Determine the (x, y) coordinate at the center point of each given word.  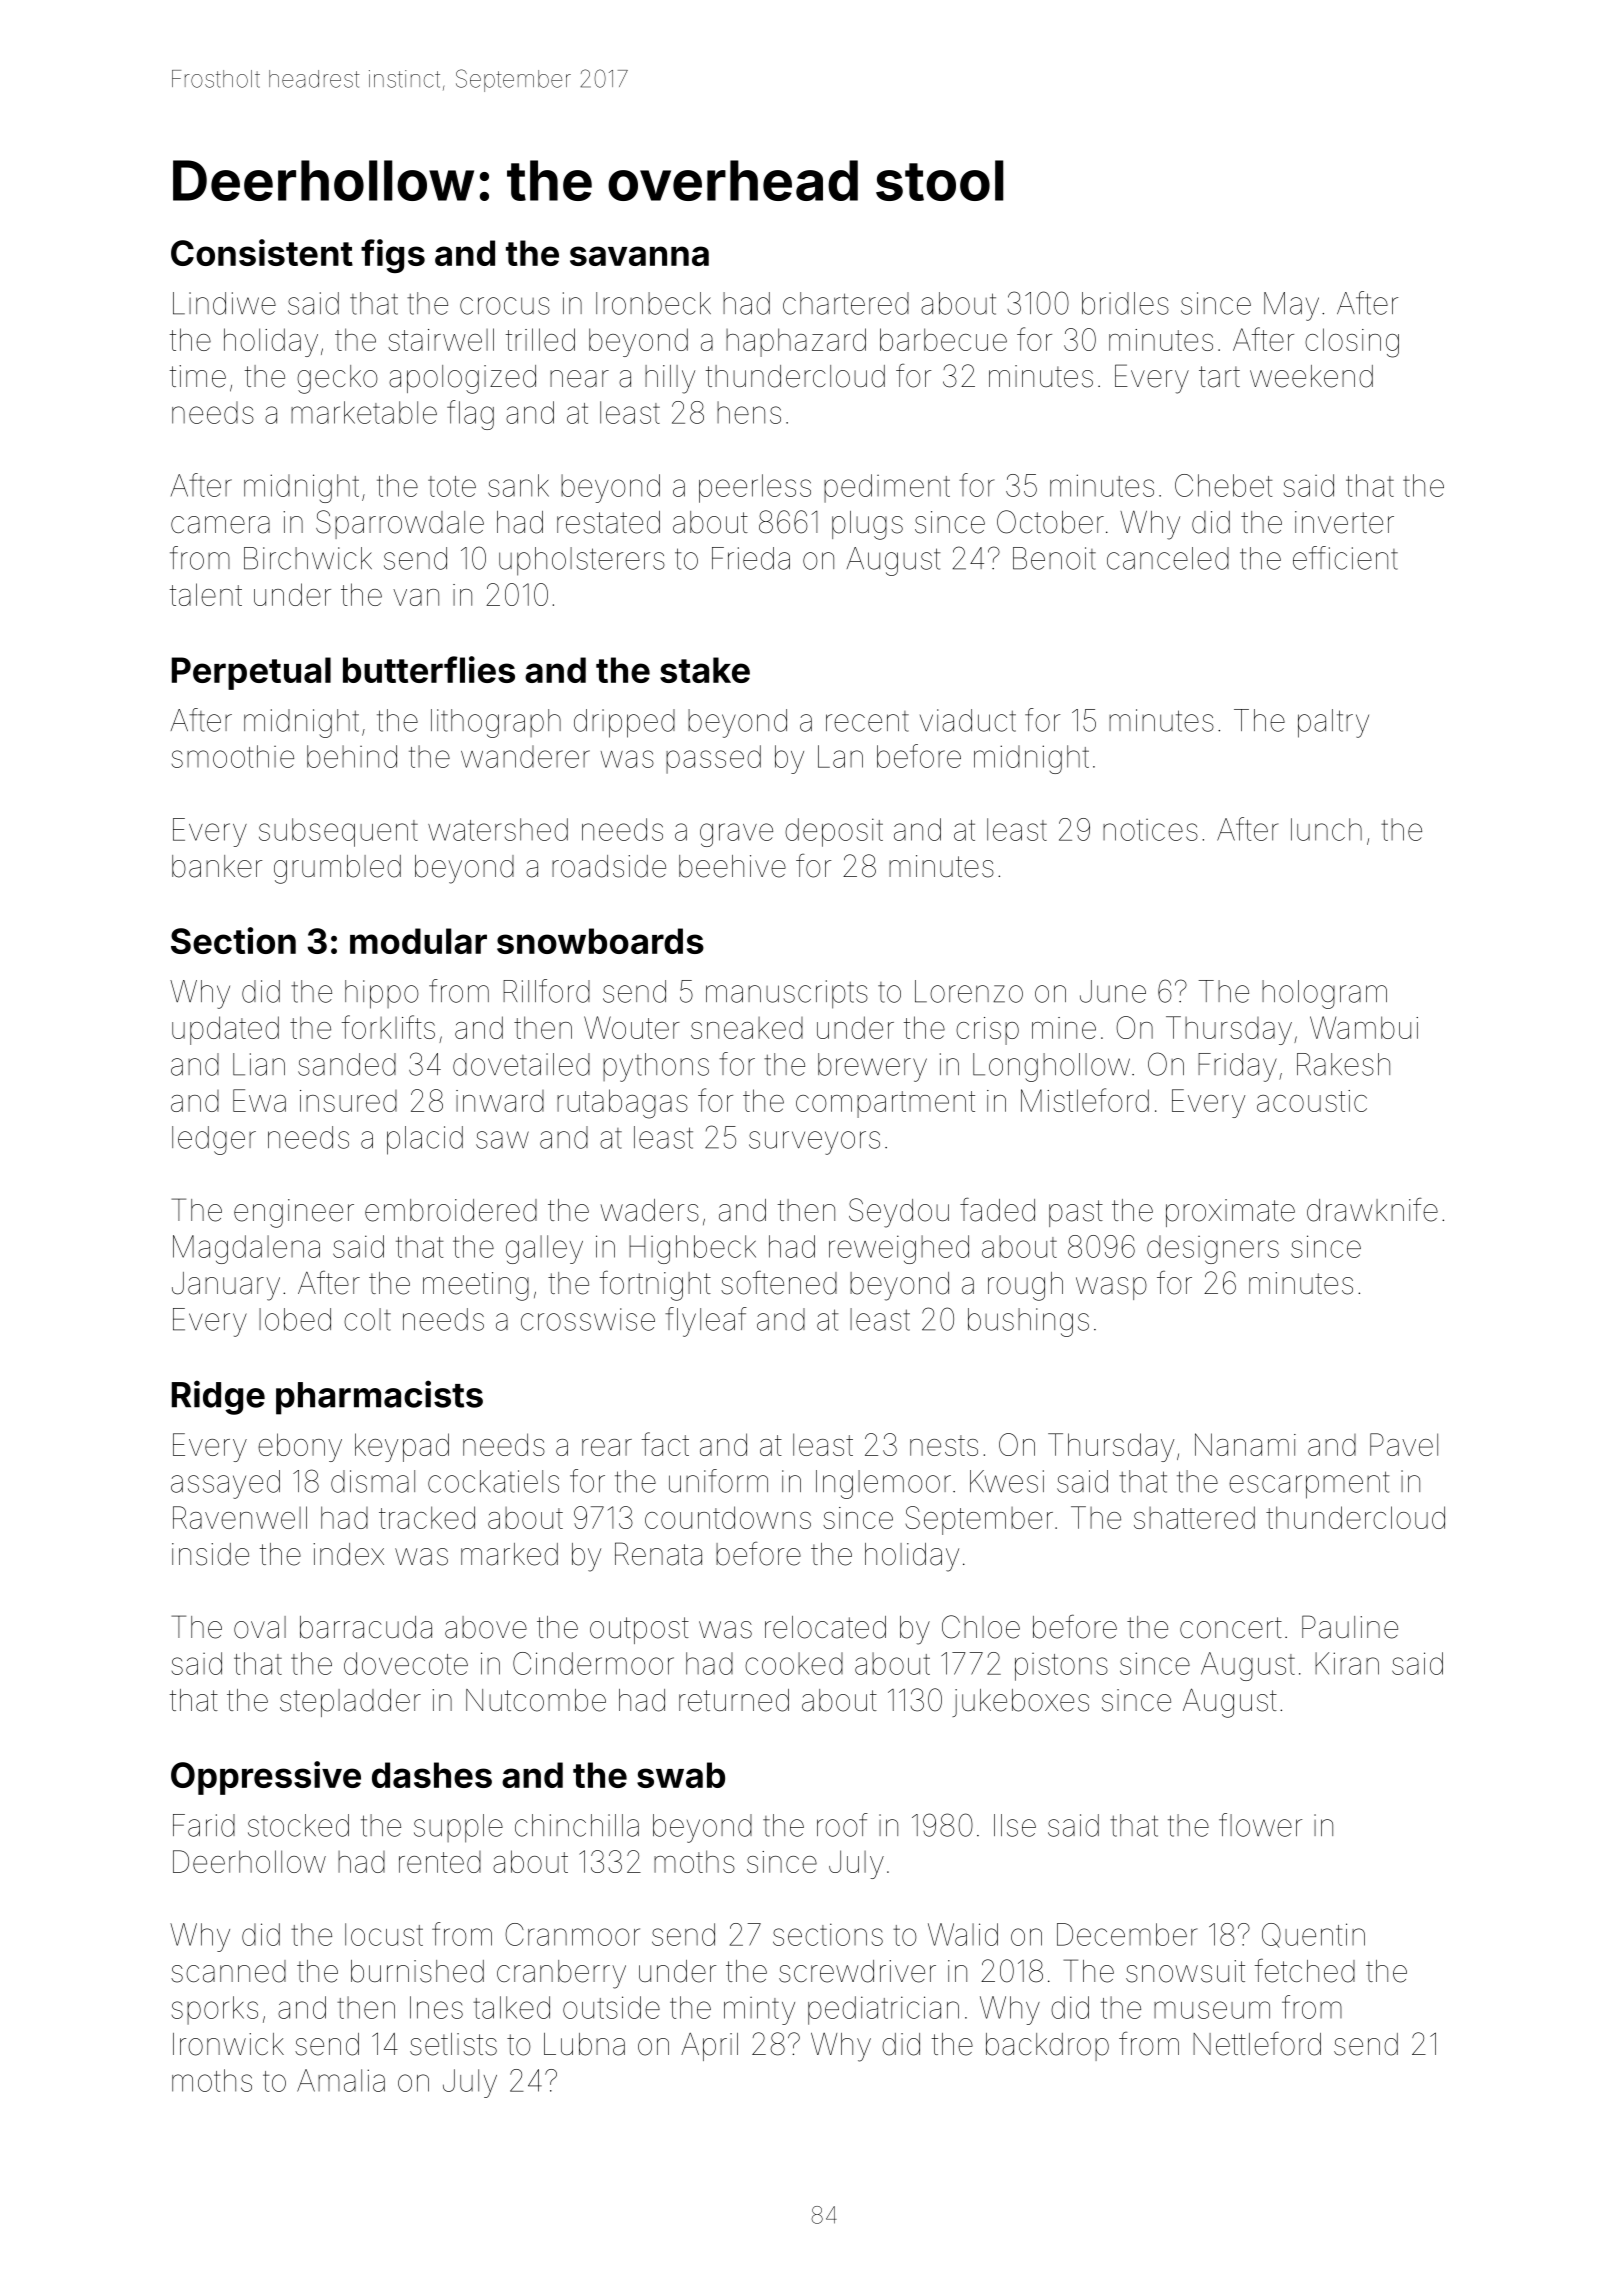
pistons (1061, 1667)
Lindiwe (224, 303)
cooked (794, 1663)
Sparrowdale (400, 524)
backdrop (1047, 2047)
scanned (228, 1971)
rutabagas (622, 1104)
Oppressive (266, 1778)
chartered (846, 303)
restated (608, 522)
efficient (1345, 558)
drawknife (1372, 1210)
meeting (476, 1286)
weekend (1311, 376)
